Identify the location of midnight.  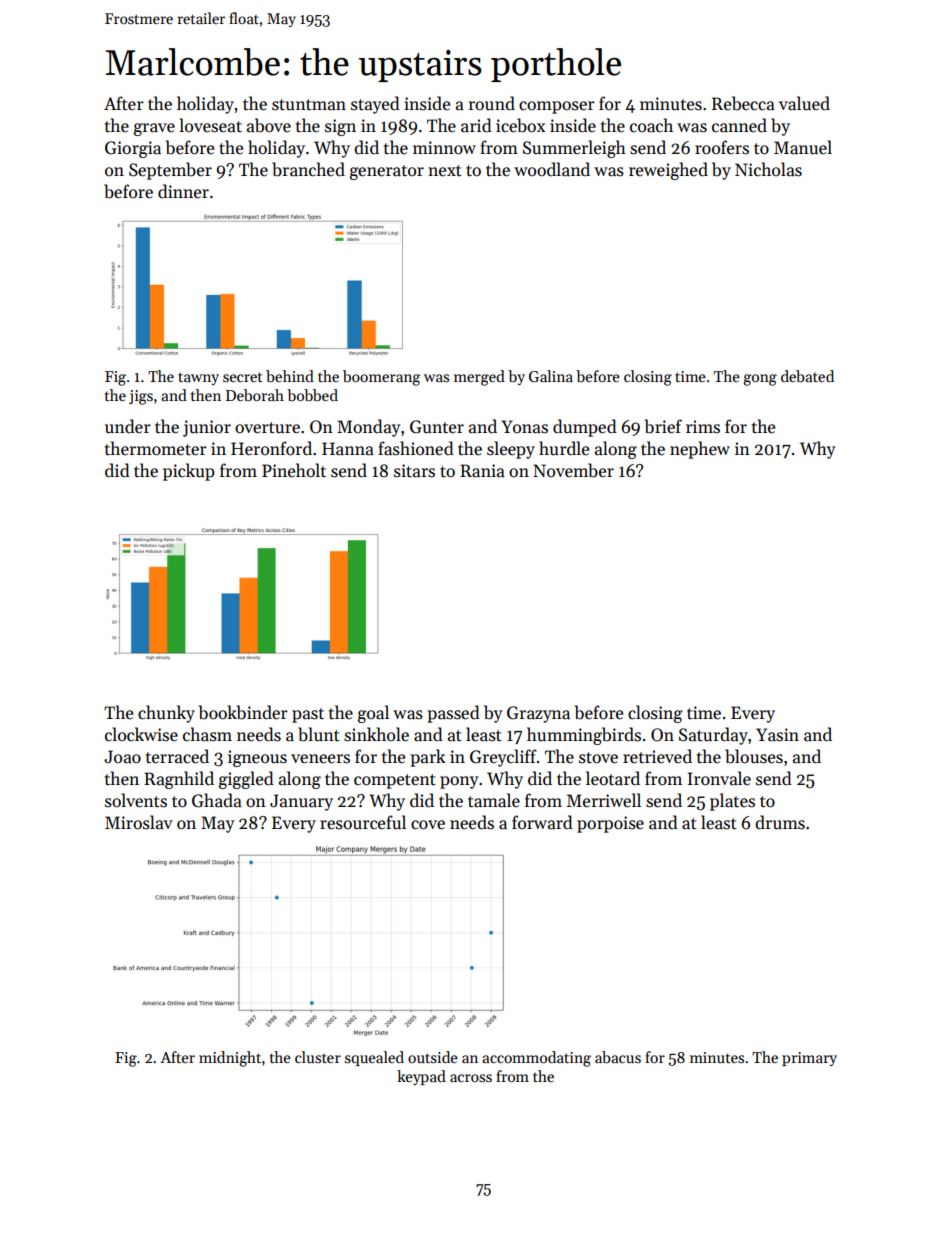
(230, 1059).
